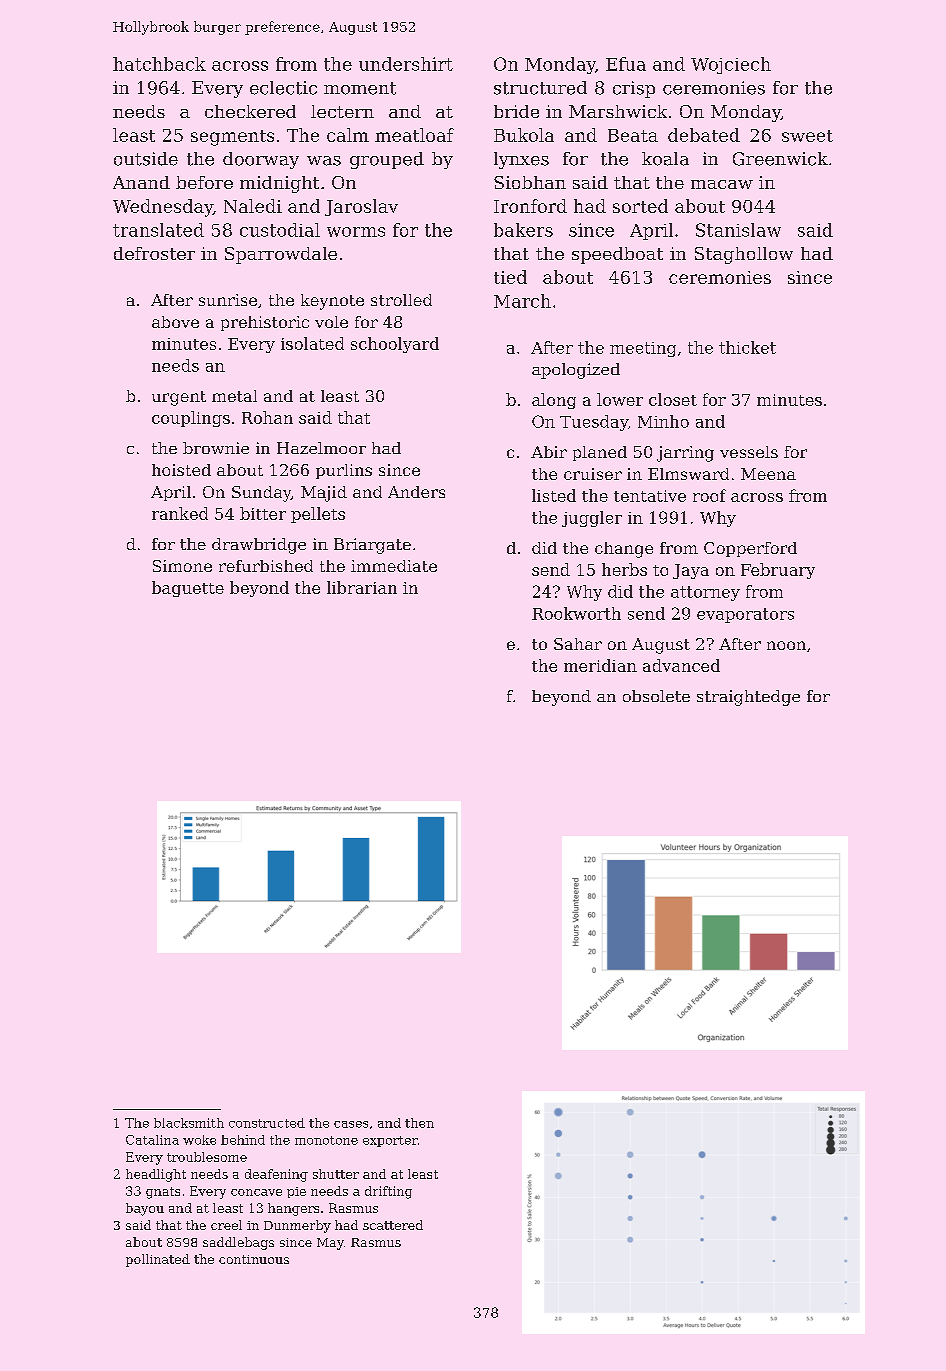 The width and height of the image is (946, 1371). Describe the element at coordinates (390, 1141) in the image. I see `exporter` at that location.
